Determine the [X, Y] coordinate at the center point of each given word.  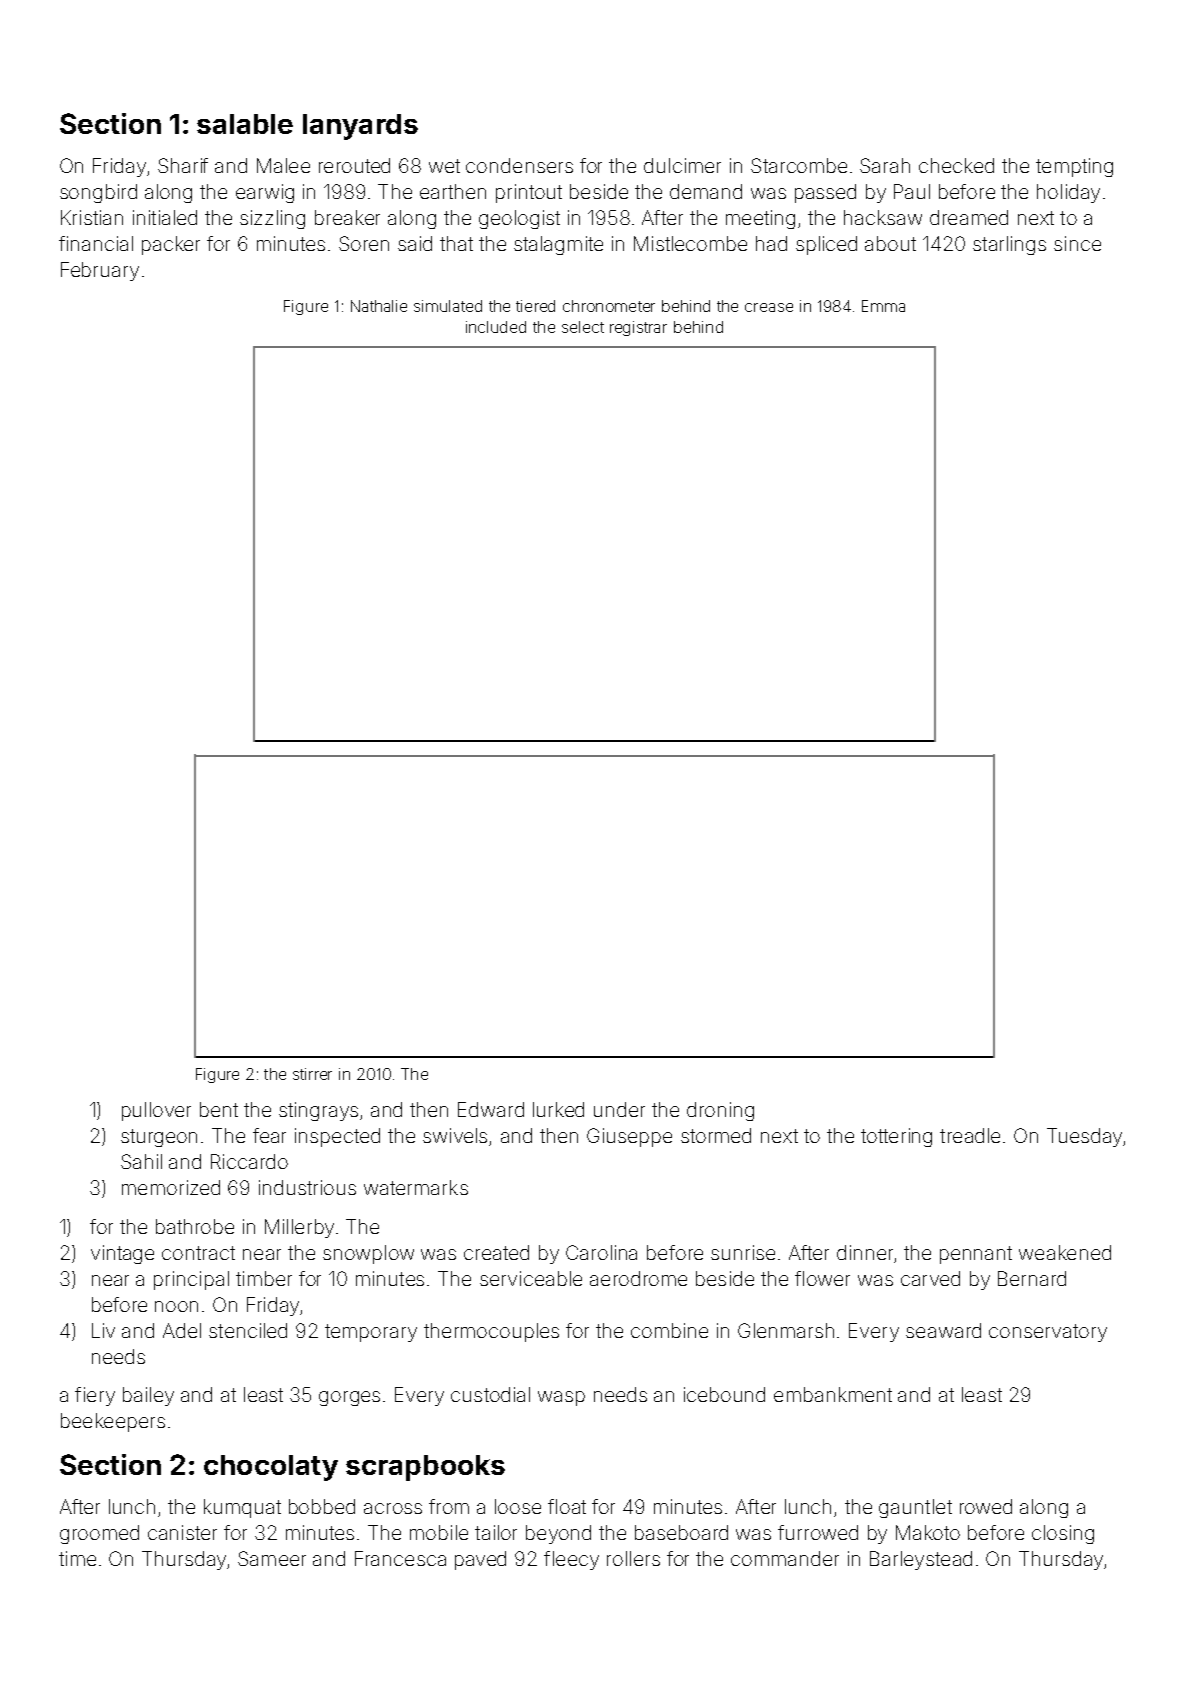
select [583, 327]
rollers [633, 1558]
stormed [716, 1135]
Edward [491, 1109]
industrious [307, 1187]
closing [1063, 1534]
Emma [883, 306]
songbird [98, 193]
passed [825, 193]
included [496, 327]
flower [822, 1278]
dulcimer [682, 165]
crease [769, 307]
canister [182, 1532]
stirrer [312, 1074]
